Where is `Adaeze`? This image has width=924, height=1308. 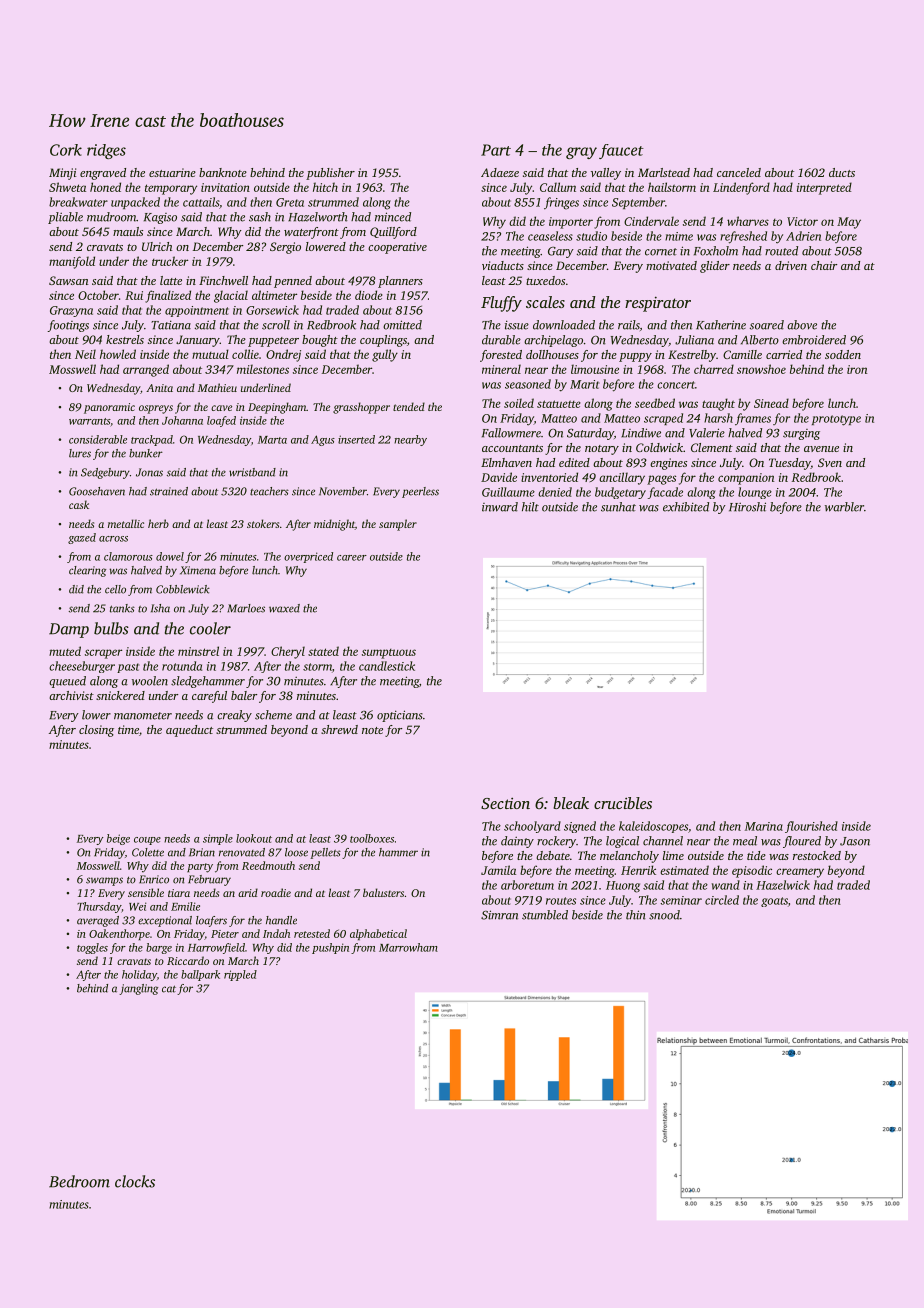
Adaeze is located at coordinates (500, 172).
